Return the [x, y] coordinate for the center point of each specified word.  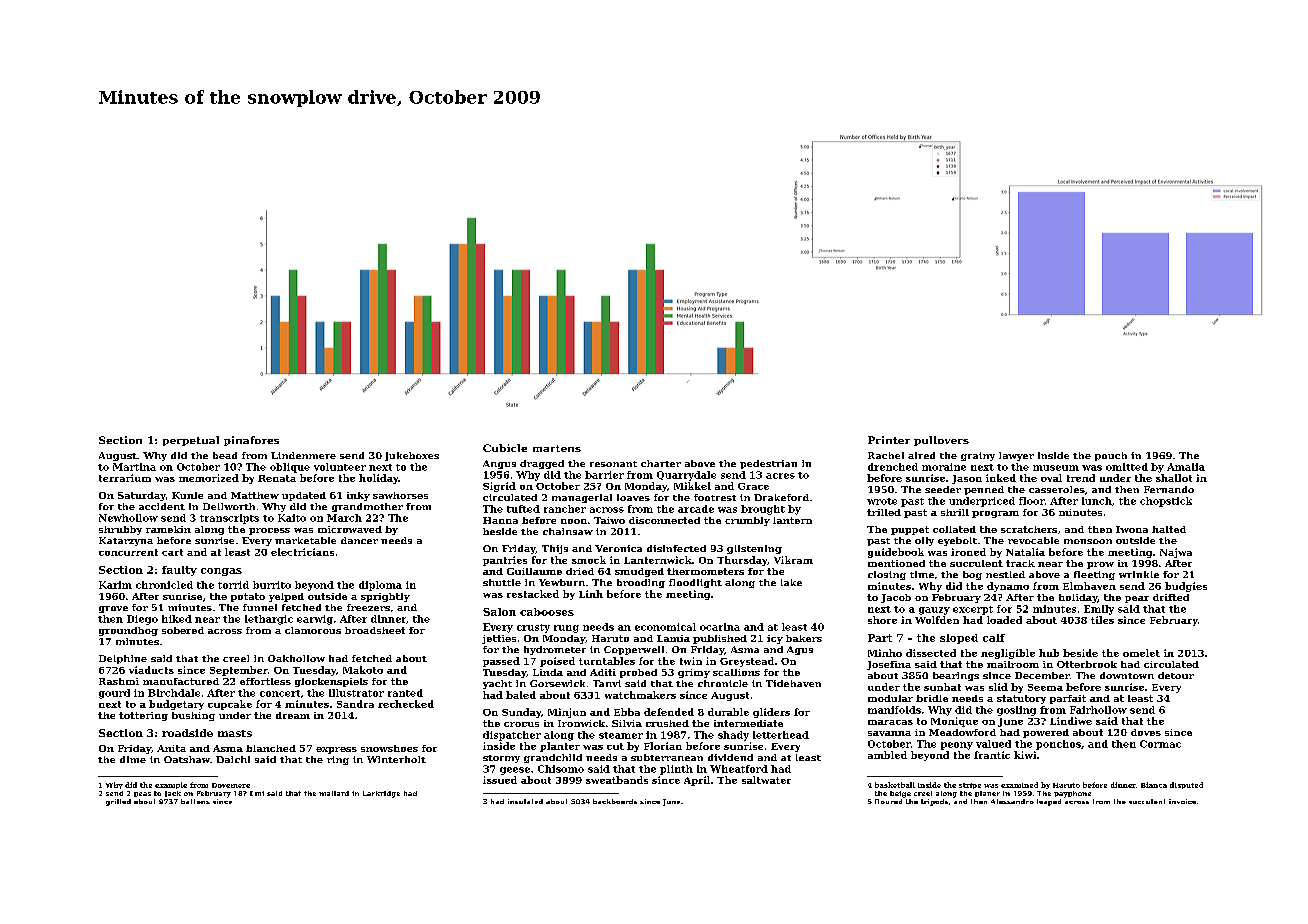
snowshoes [389, 748]
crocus [521, 724]
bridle [932, 698]
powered [1046, 733]
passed [501, 662]
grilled [118, 802]
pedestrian [768, 464]
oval [1051, 478]
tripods [934, 802]
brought [763, 510]
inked [1001, 478]
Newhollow [128, 518]
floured [888, 801]
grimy [694, 673]
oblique [290, 468]
